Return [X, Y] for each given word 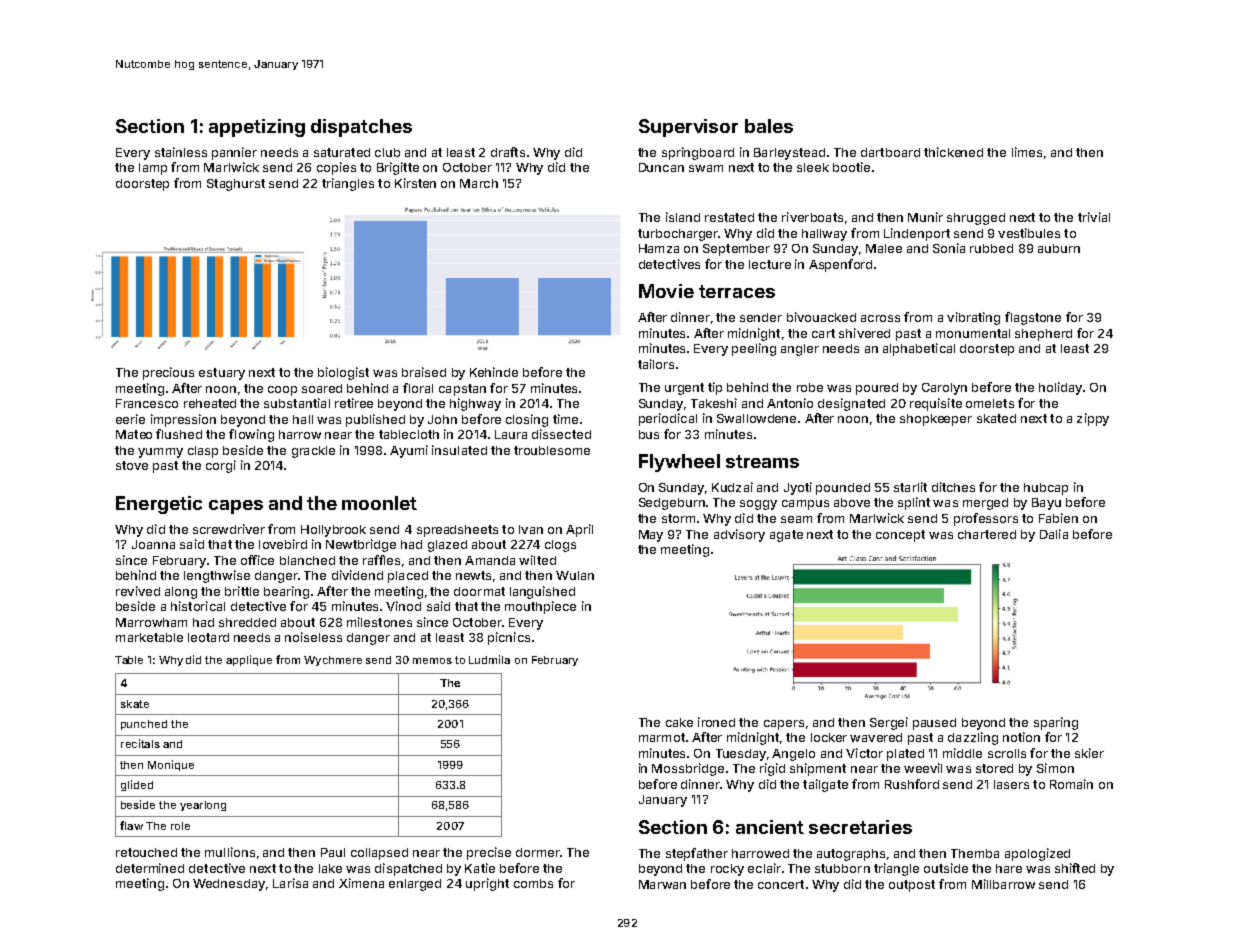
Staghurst [236, 185]
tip [715, 388]
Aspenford [840, 265]
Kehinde [494, 372]
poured [877, 389]
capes [236, 507]
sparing [1056, 723]
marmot [662, 737]
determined [150, 868]
